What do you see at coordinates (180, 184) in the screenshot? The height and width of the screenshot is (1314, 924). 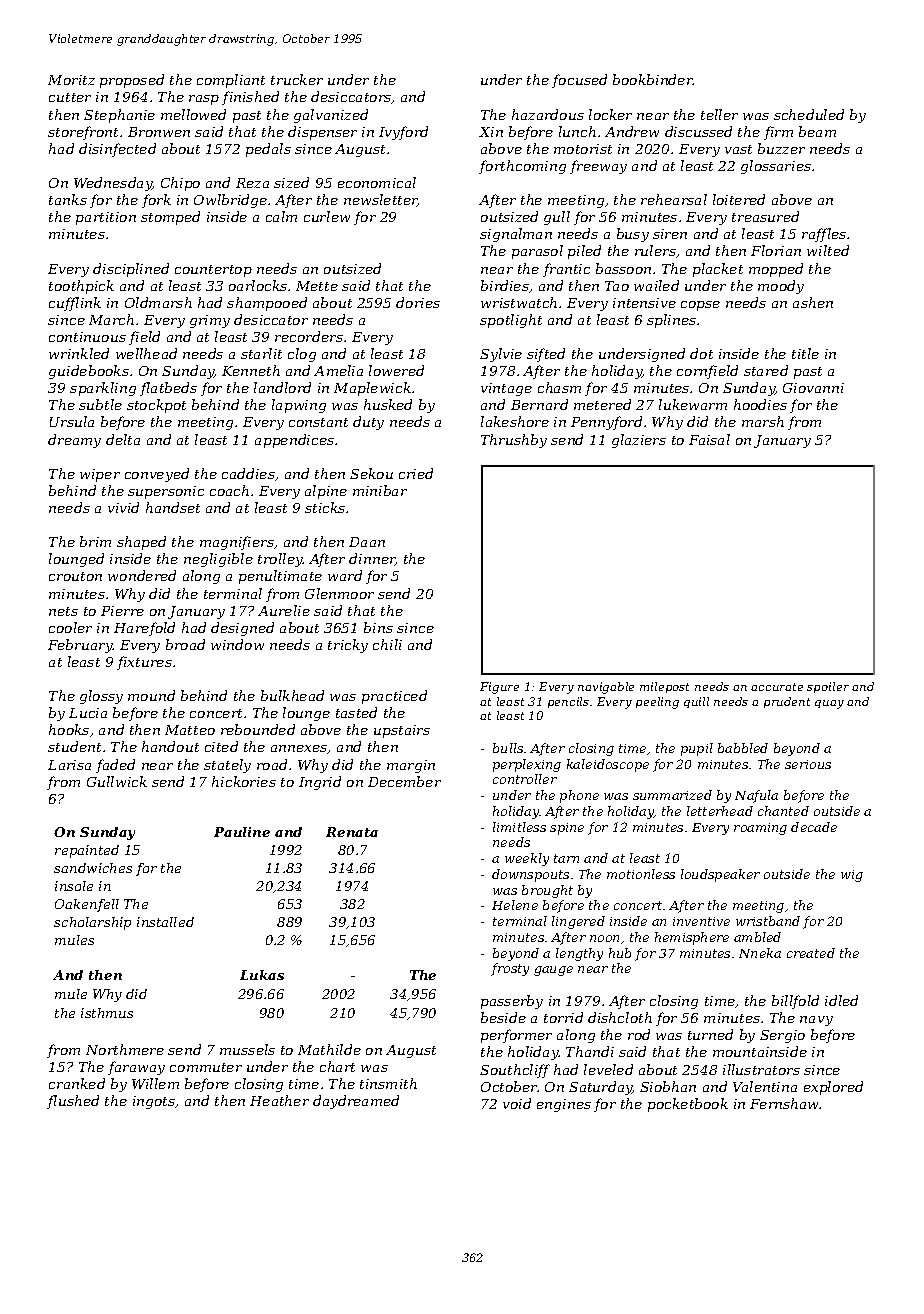 I see `Chipo` at bounding box center [180, 184].
